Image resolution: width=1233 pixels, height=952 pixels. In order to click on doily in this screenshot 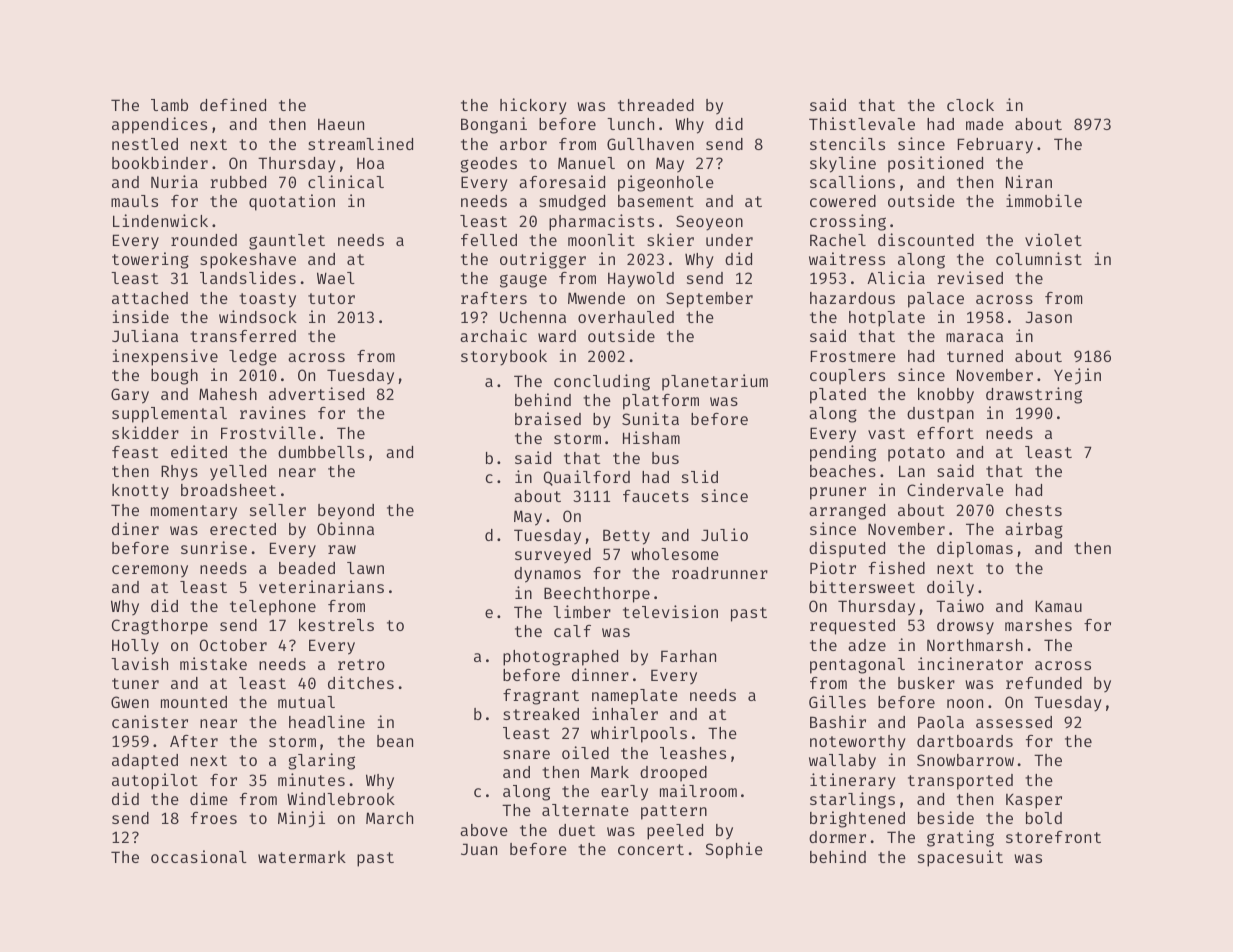, I will do `click(950, 588)`.
